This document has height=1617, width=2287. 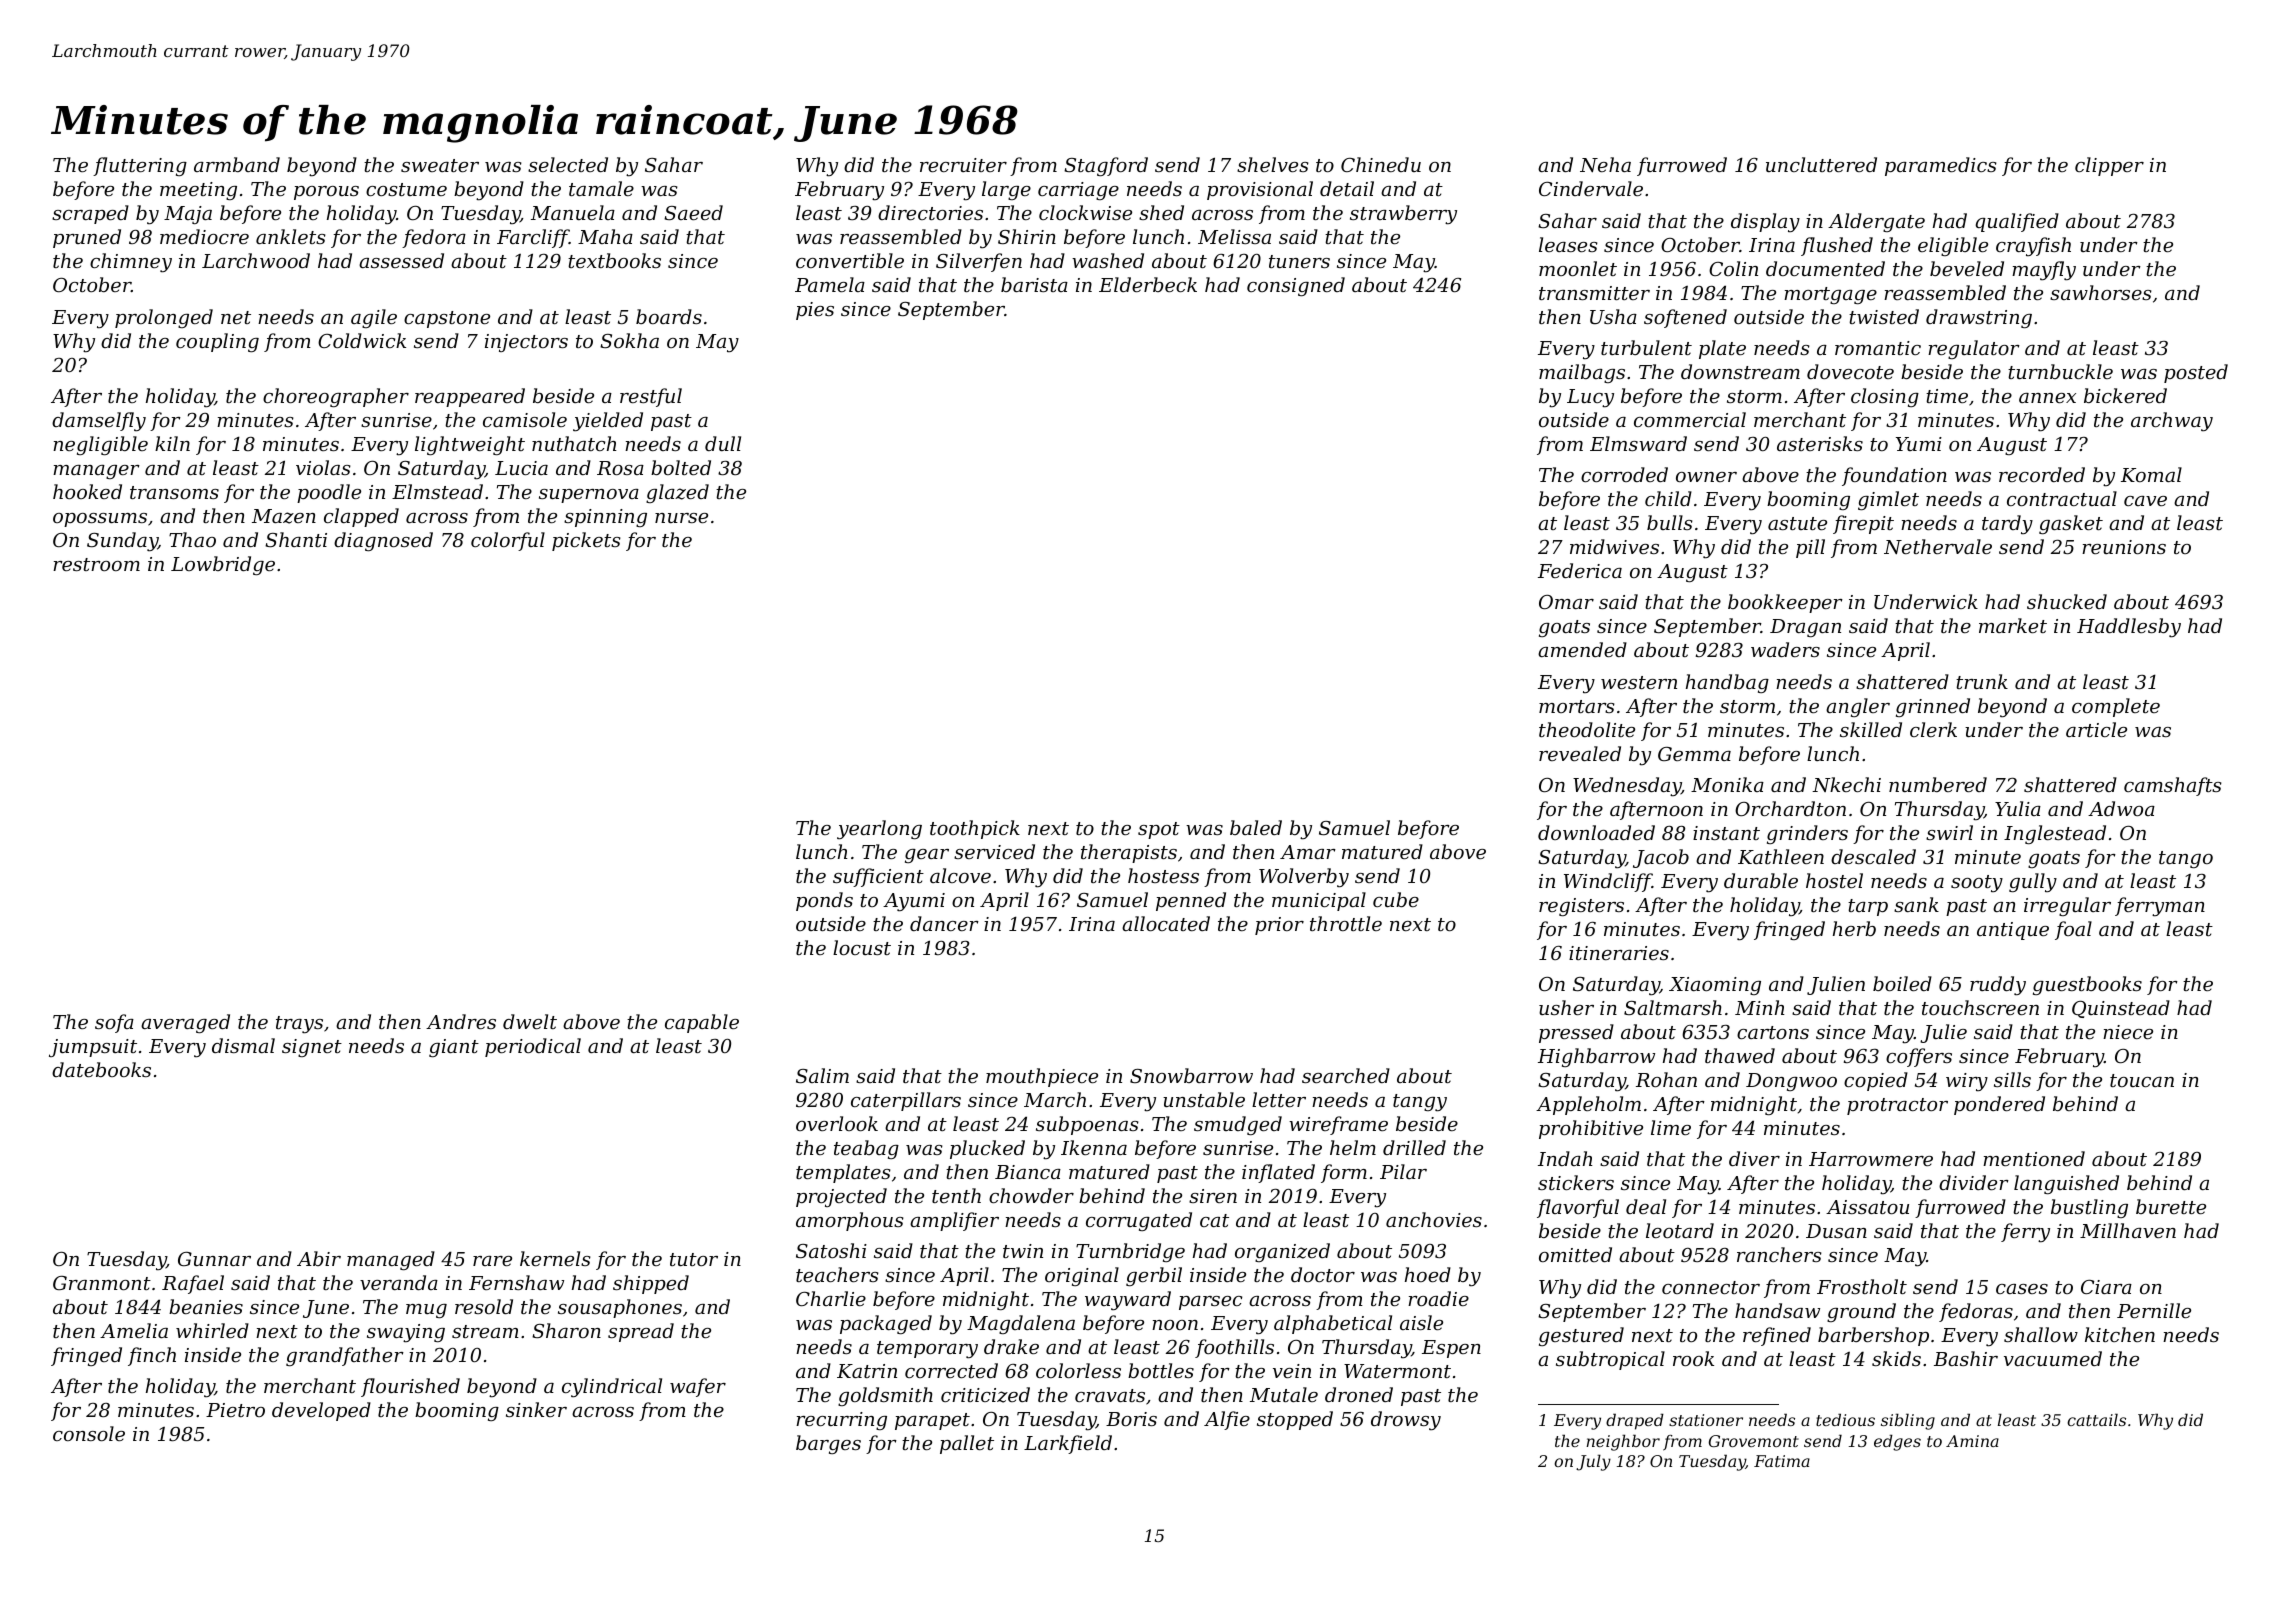 I want to click on time, so click(x=1947, y=396).
